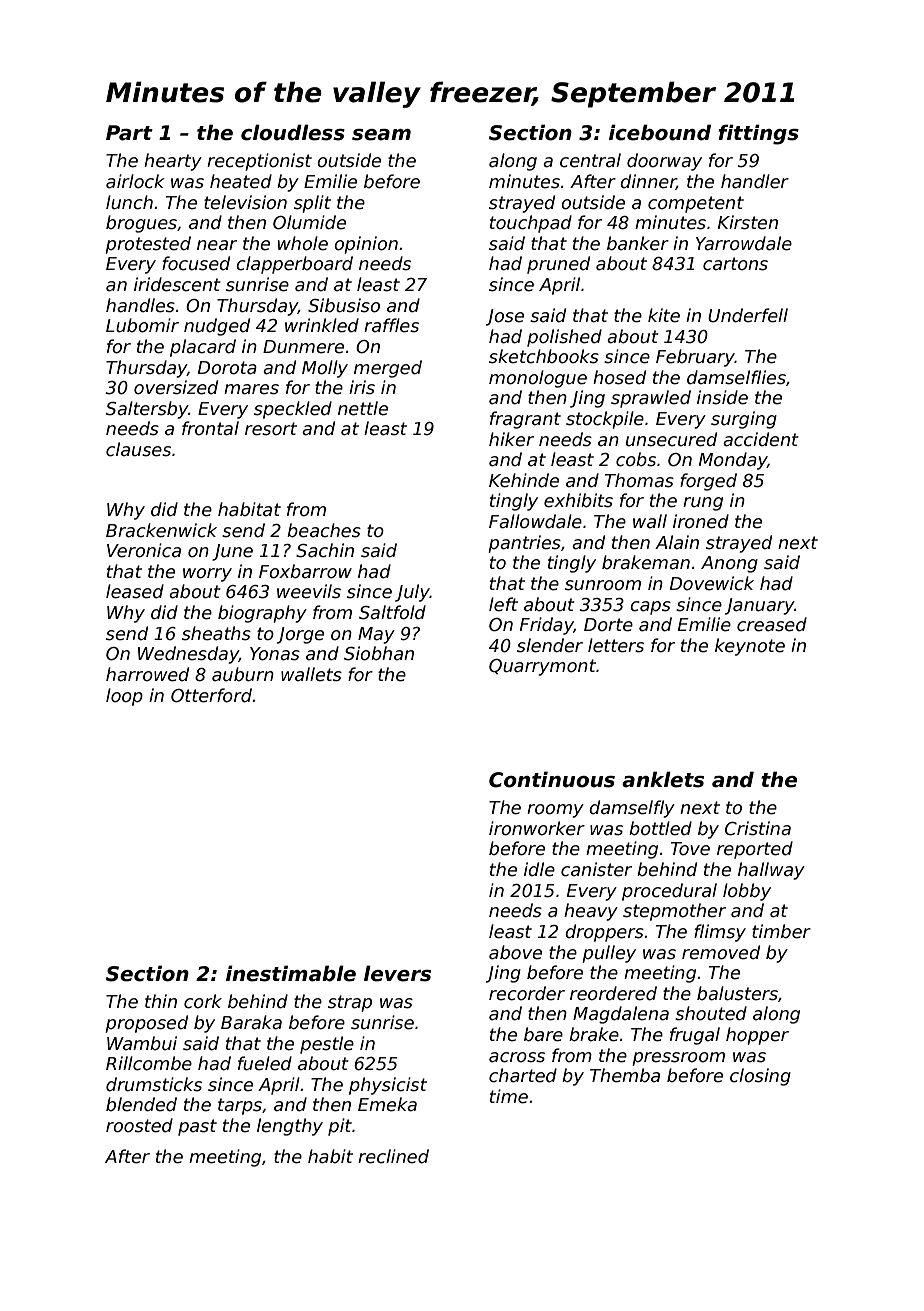  I want to click on Part, so click(129, 133).
